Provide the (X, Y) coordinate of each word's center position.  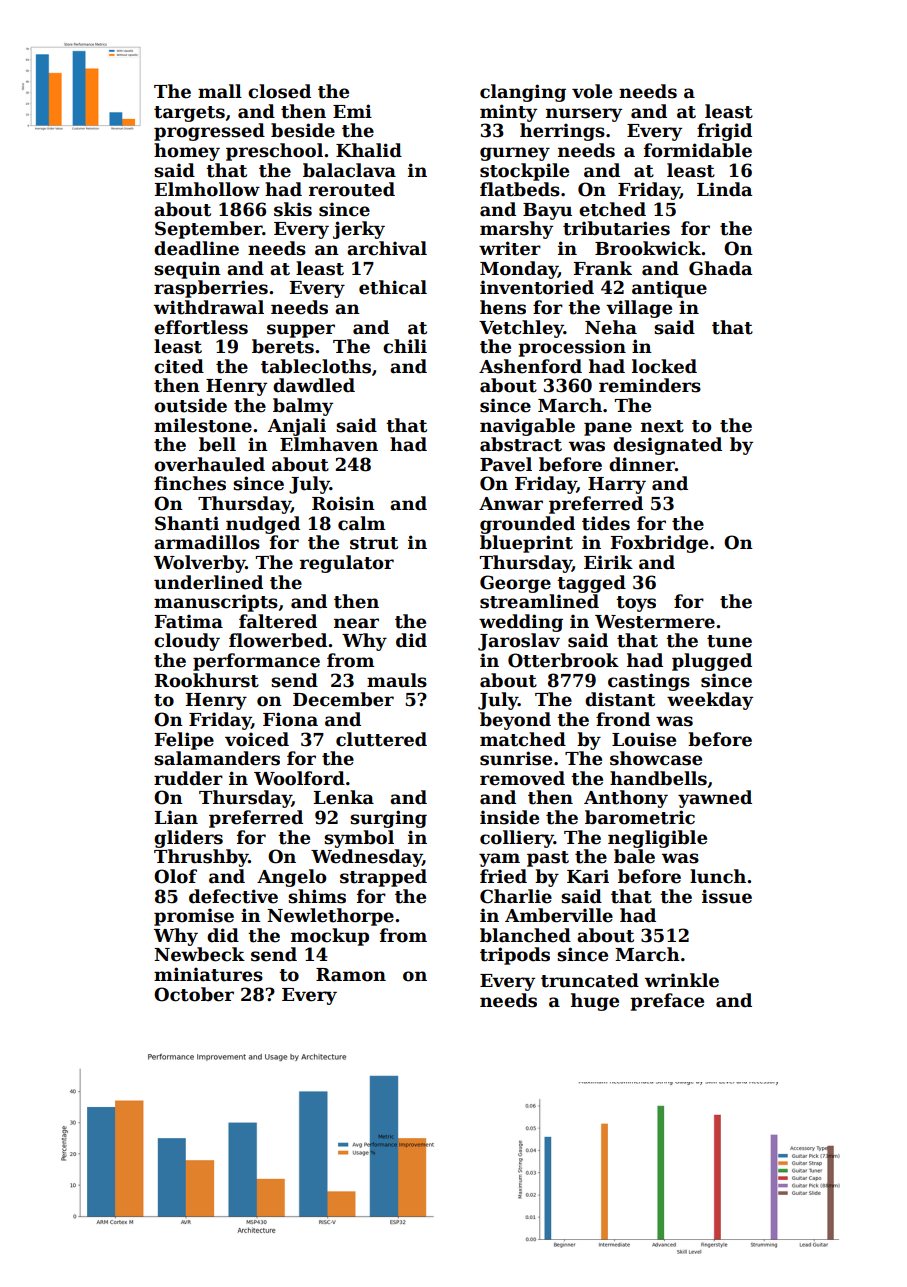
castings (649, 682)
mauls (397, 680)
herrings (562, 132)
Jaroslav (519, 642)
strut (374, 543)
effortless (201, 327)
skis (293, 209)
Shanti (187, 523)
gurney (515, 154)
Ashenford (530, 366)
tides (606, 523)
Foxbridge (659, 544)
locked (664, 366)
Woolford (299, 778)
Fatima (189, 621)
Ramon (351, 975)
